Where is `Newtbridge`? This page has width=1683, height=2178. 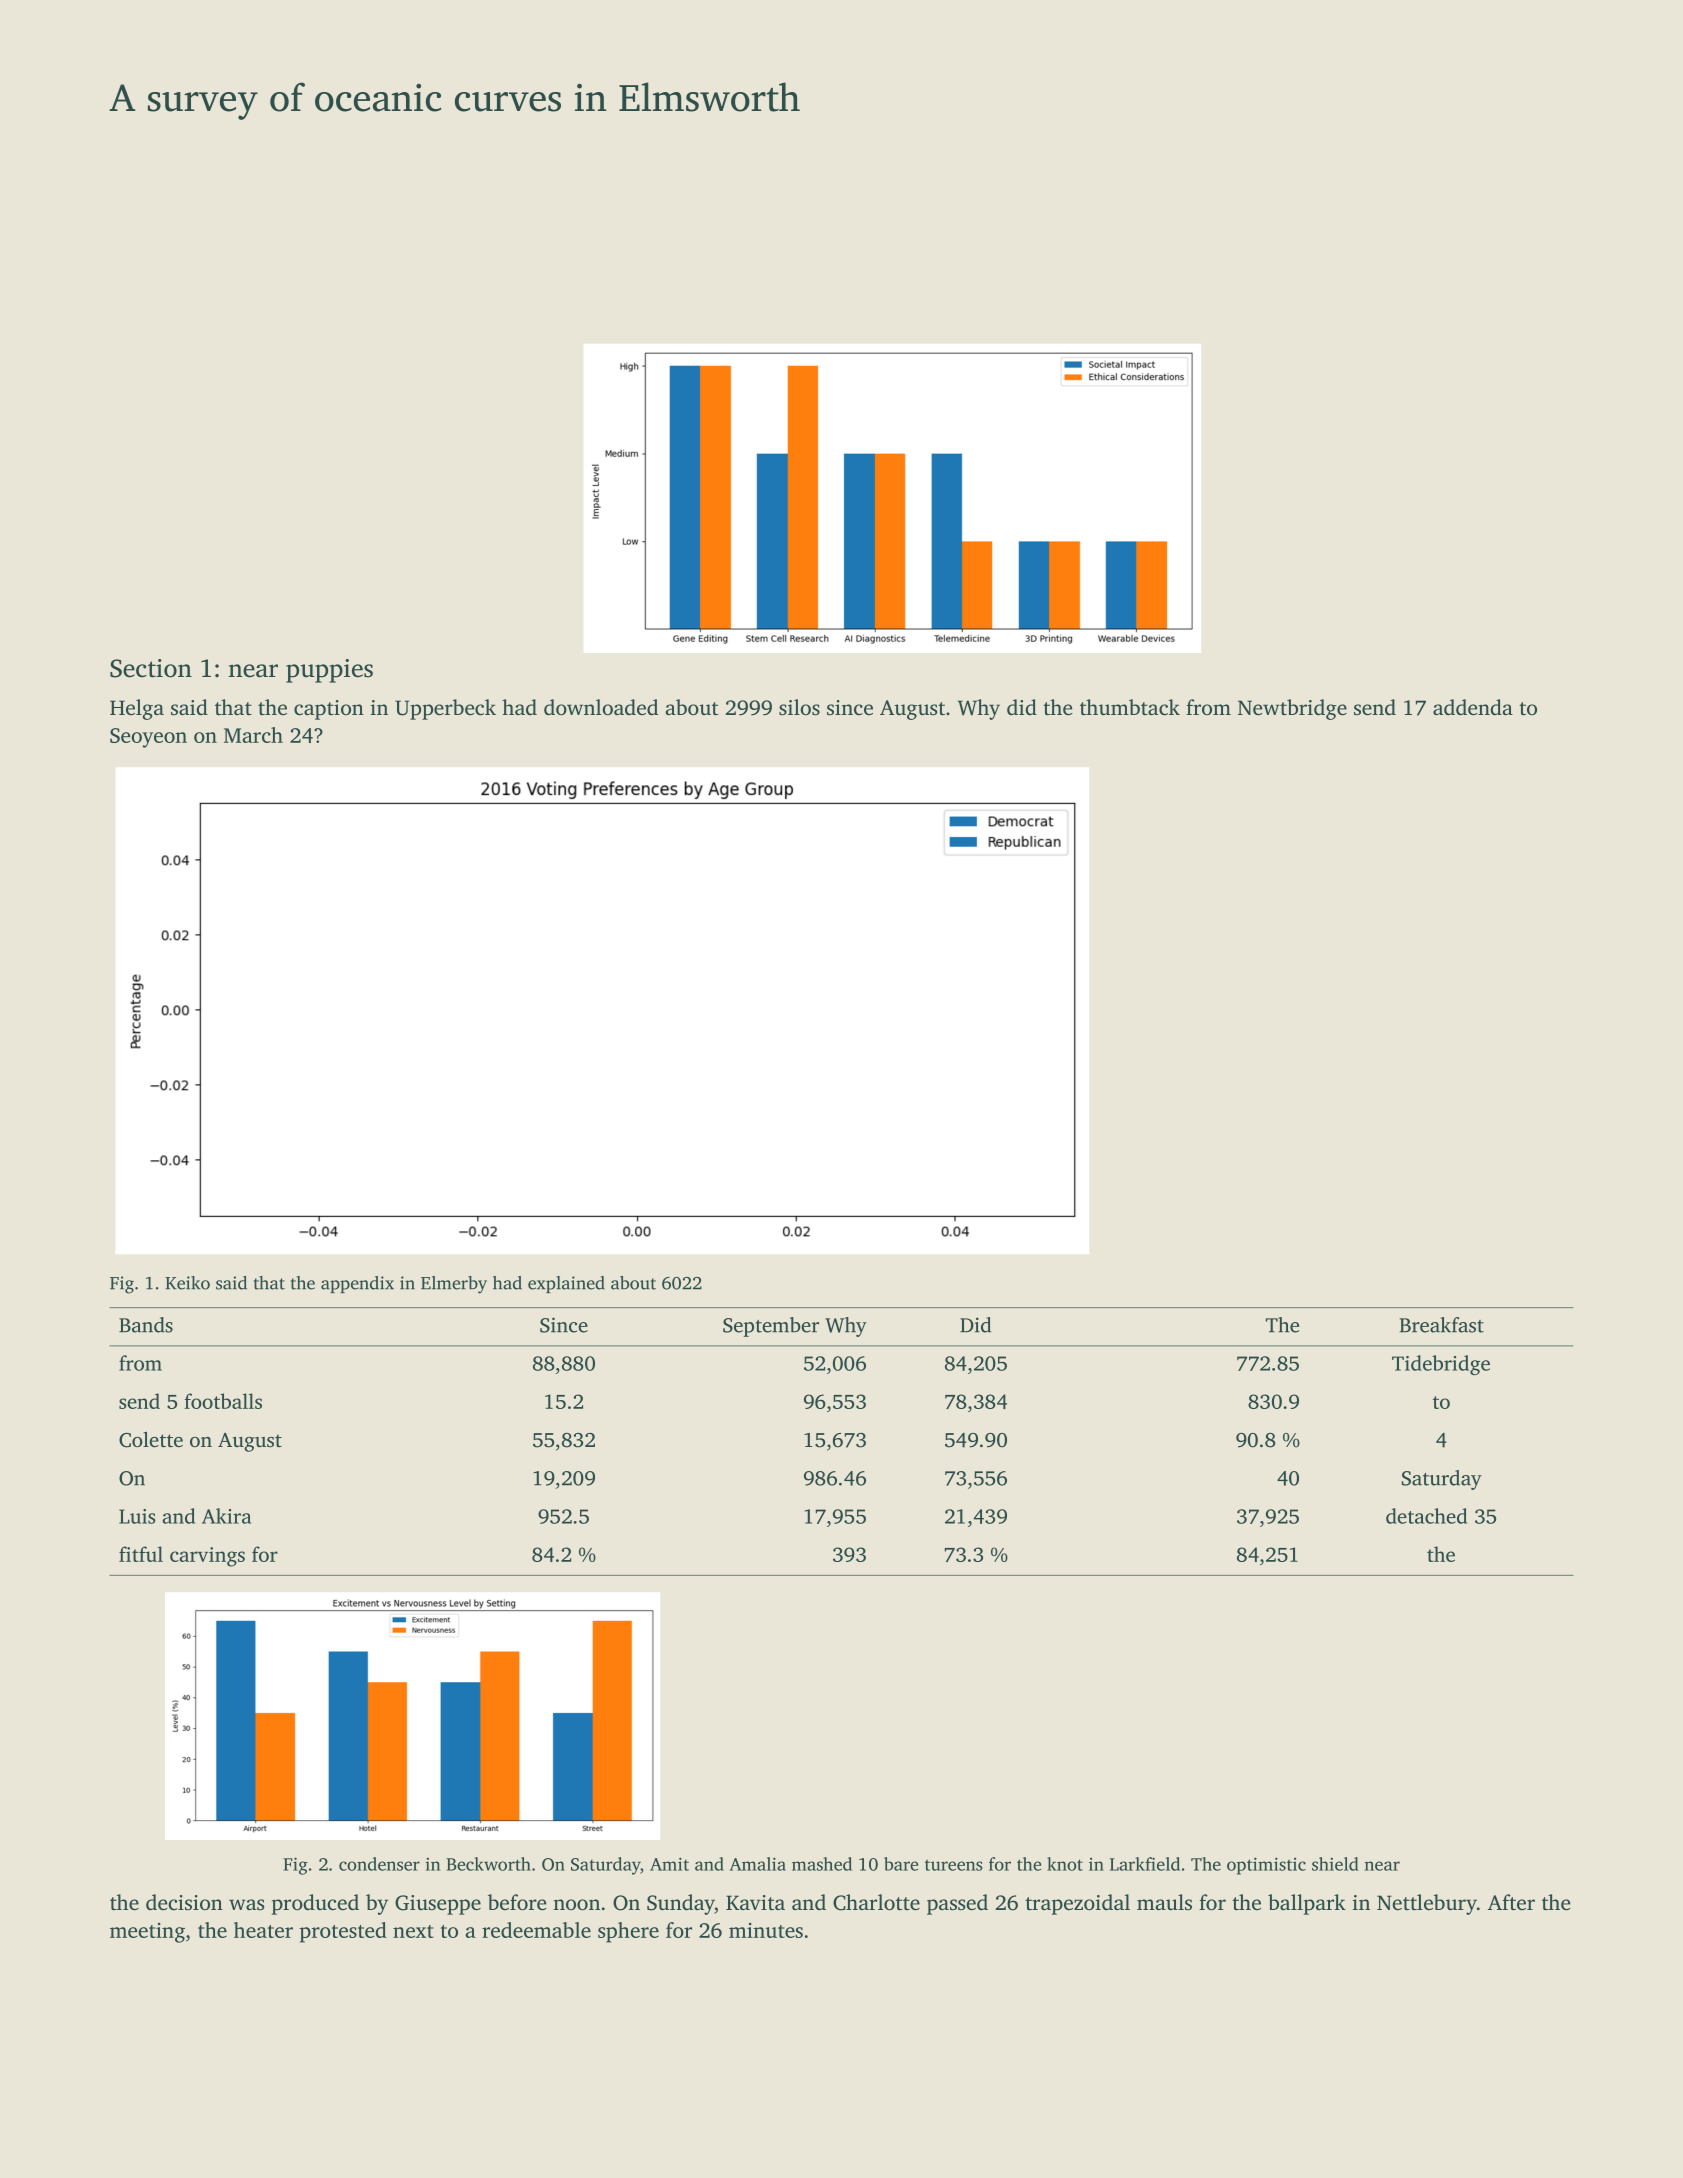
Newtbridge is located at coordinates (1292, 709).
